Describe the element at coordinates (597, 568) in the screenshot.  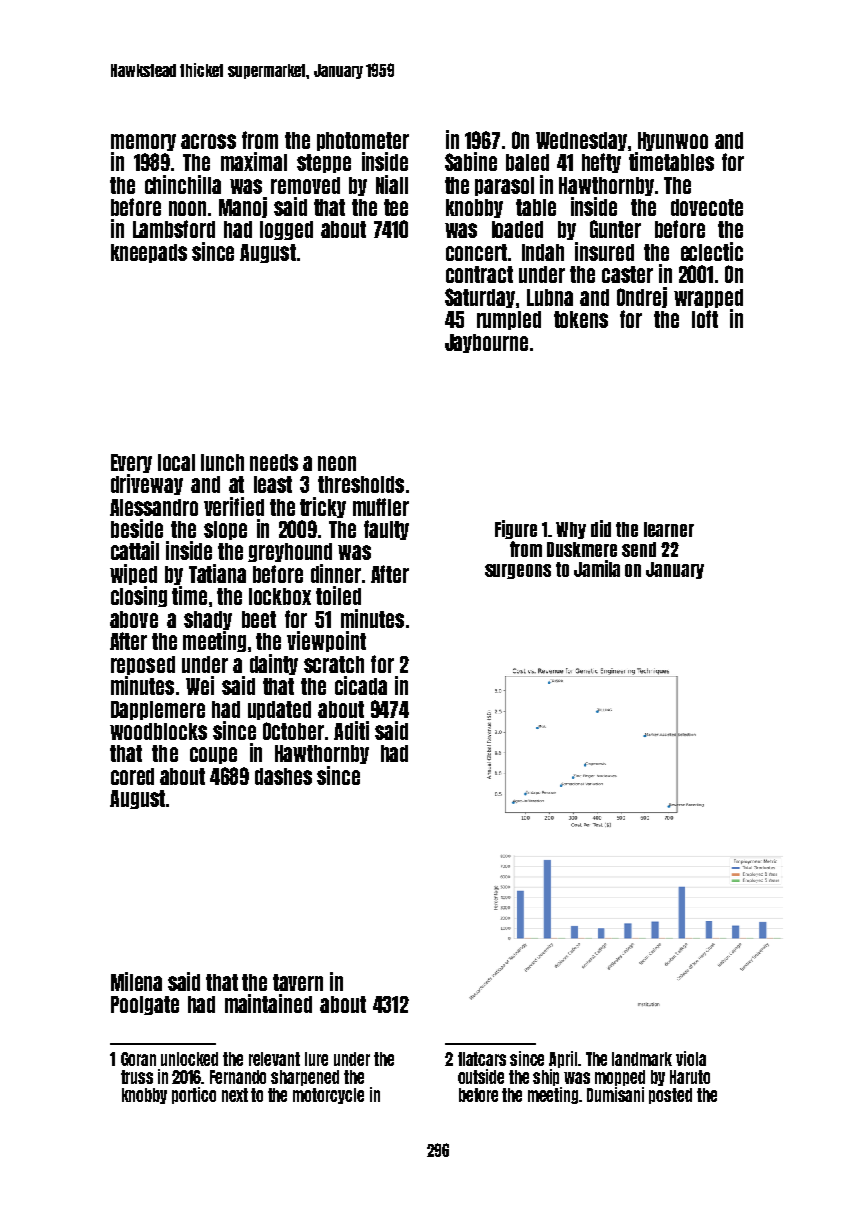
I see `Jamila` at that location.
